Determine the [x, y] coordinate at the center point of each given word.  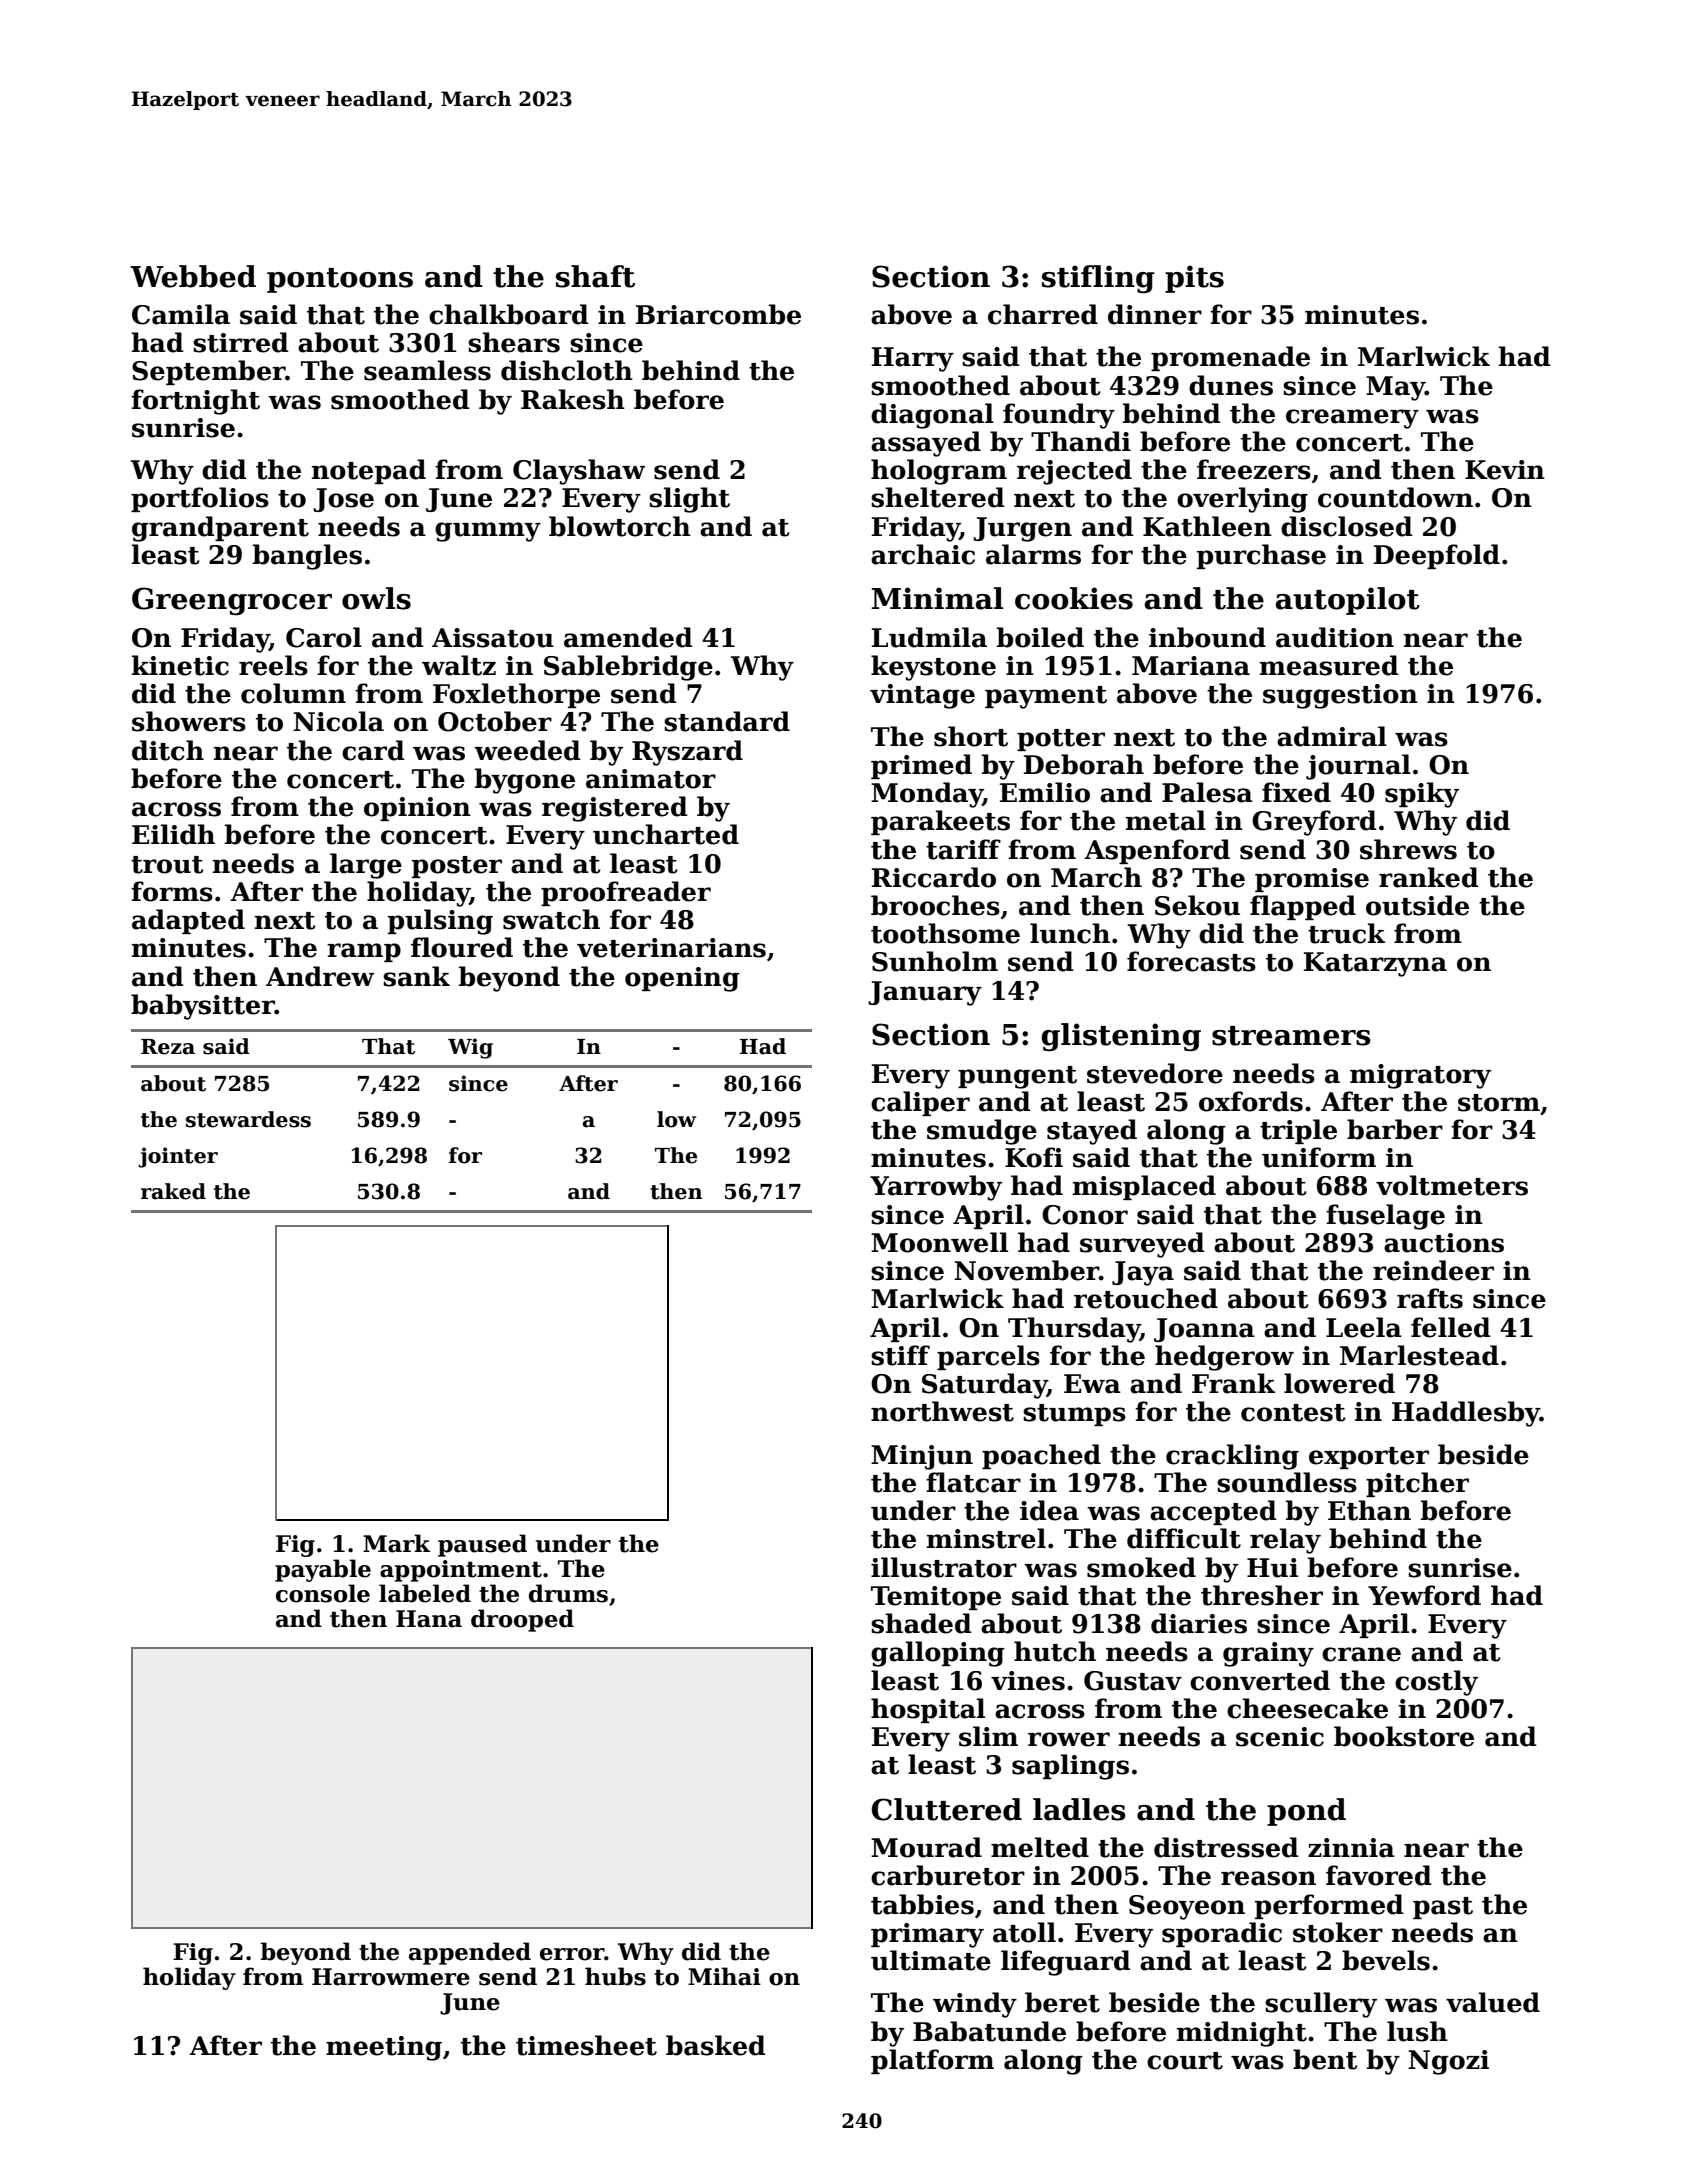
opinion [417, 809]
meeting [384, 2048]
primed [921, 766]
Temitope [936, 1598]
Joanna [1204, 1330]
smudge [982, 1132]
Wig [470, 1048]
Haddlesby [1466, 1414]
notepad [369, 471]
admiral [1332, 736]
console [323, 1593]
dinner [1155, 314]
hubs [615, 1976]
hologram [939, 472]
